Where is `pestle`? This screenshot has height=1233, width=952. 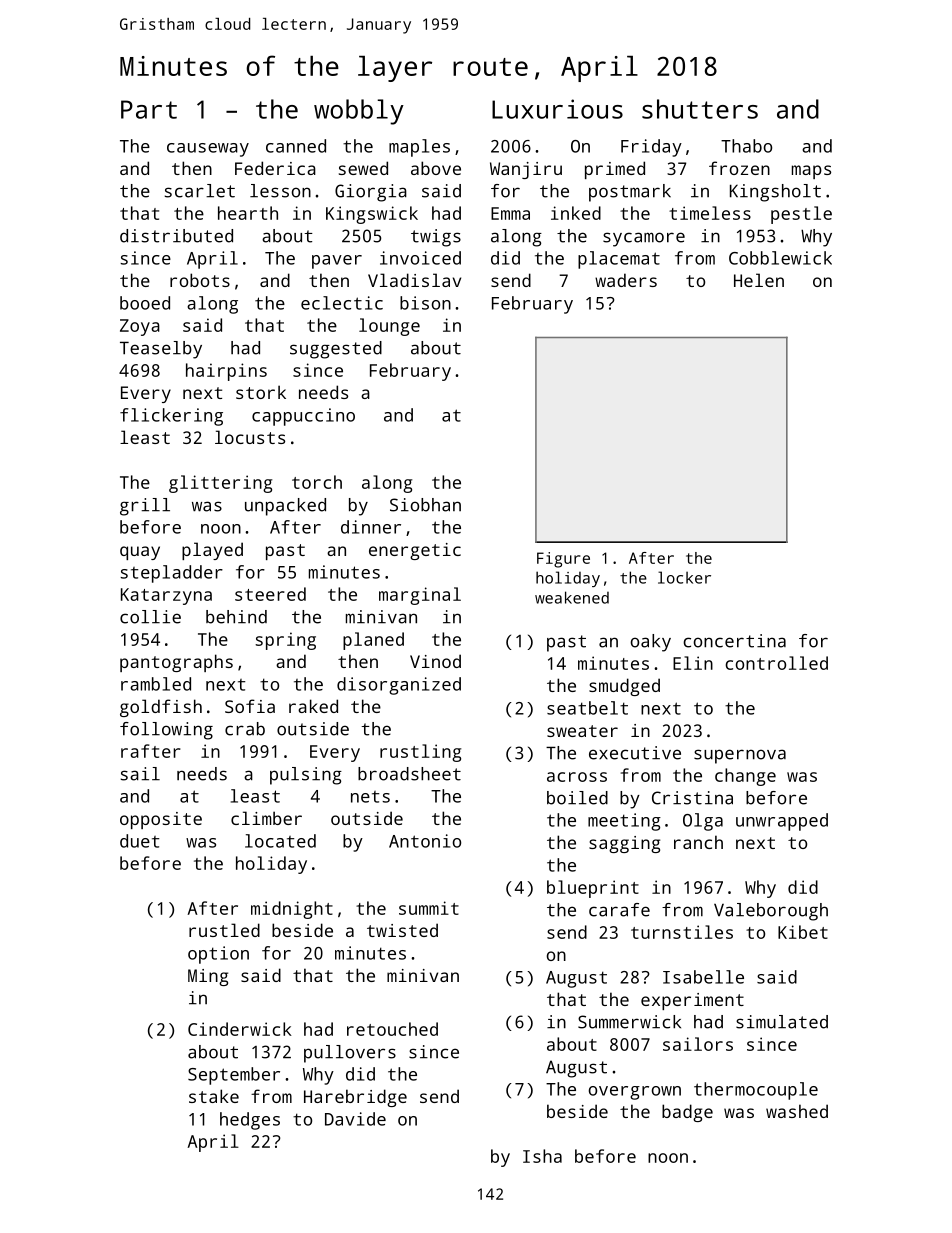
pestle is located at coordinates (801, 215).
